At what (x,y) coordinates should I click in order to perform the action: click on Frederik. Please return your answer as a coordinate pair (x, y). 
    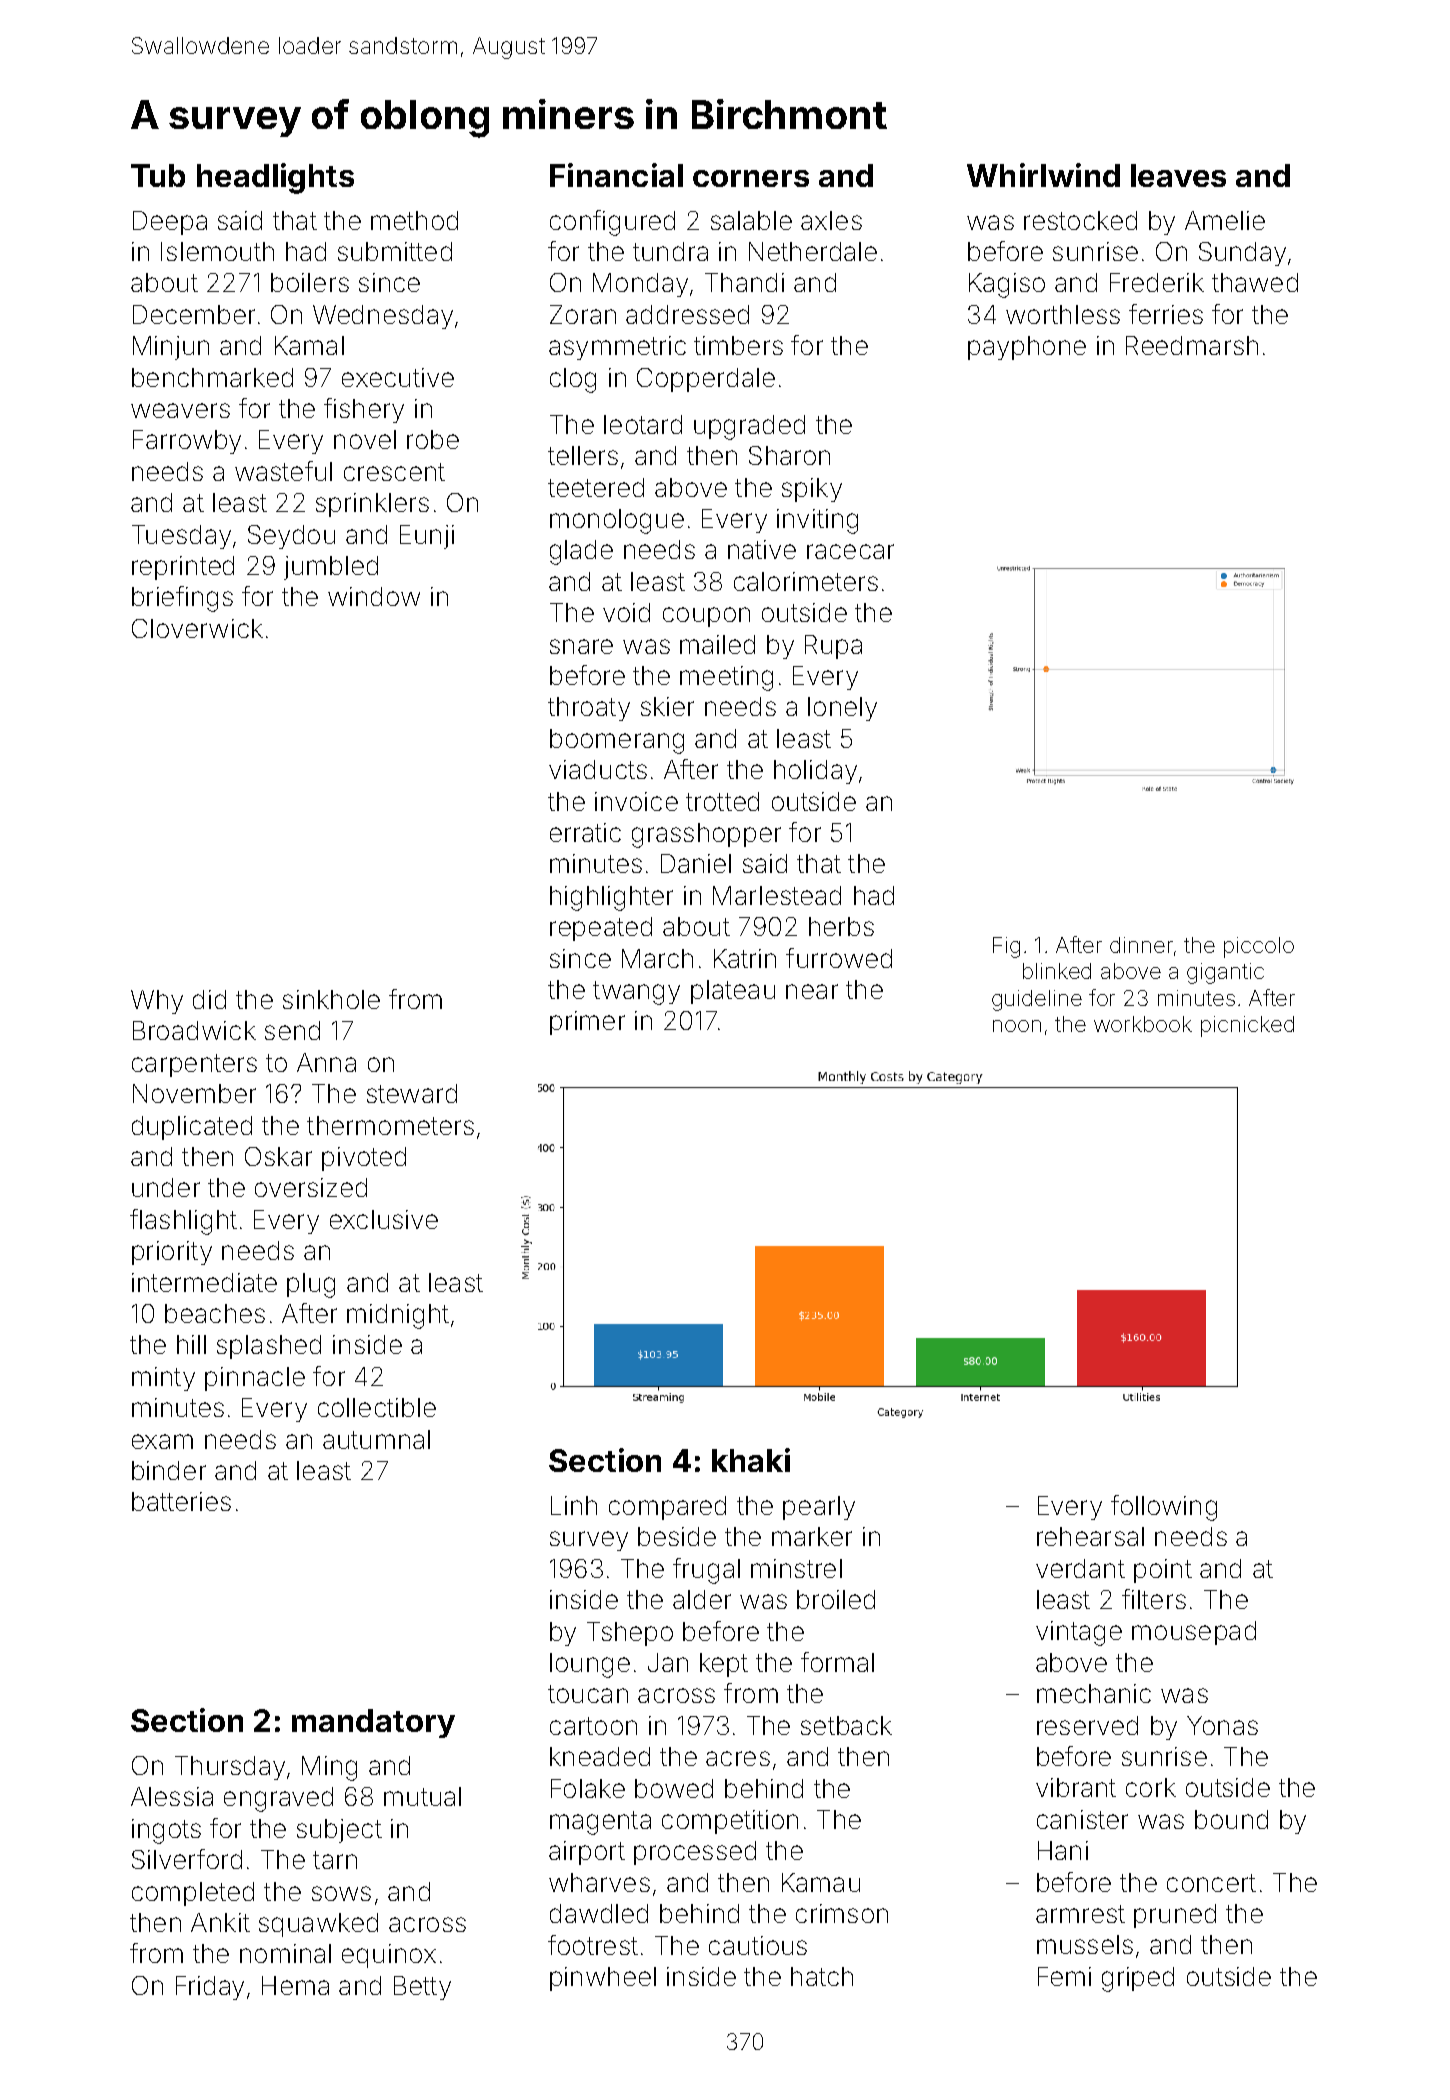
    Looking at the image, I should click on (1157, 282).
